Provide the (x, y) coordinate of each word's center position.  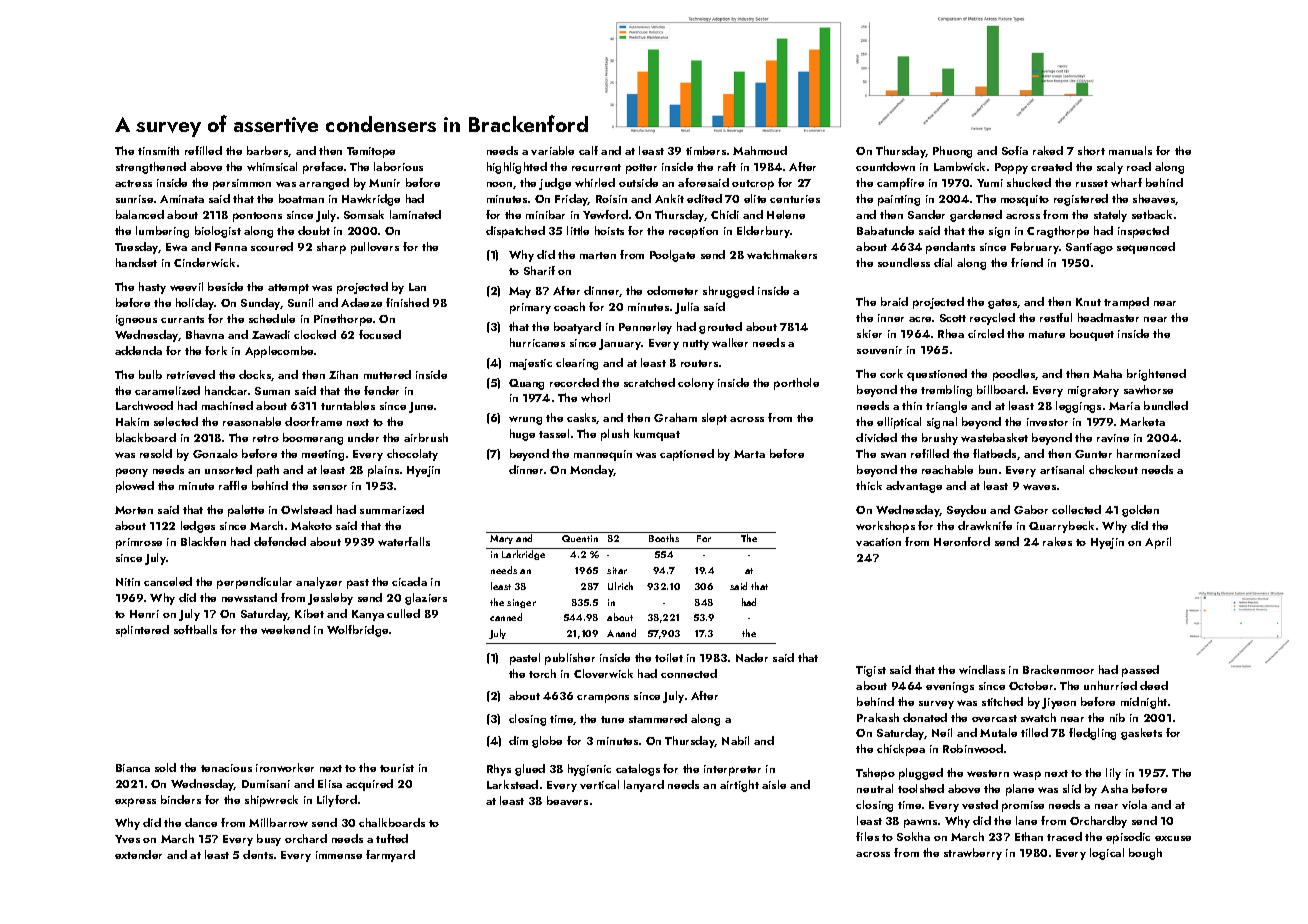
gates (1002, 304)
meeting (323, 455)
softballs (195, 629)
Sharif (539, 270)
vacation (878, 542)
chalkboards (392, 822)
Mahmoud (760, 150)
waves (1039, 487)
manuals (1130, 150)
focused (380, 334)
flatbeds (994, 453)
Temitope (371, 152)
